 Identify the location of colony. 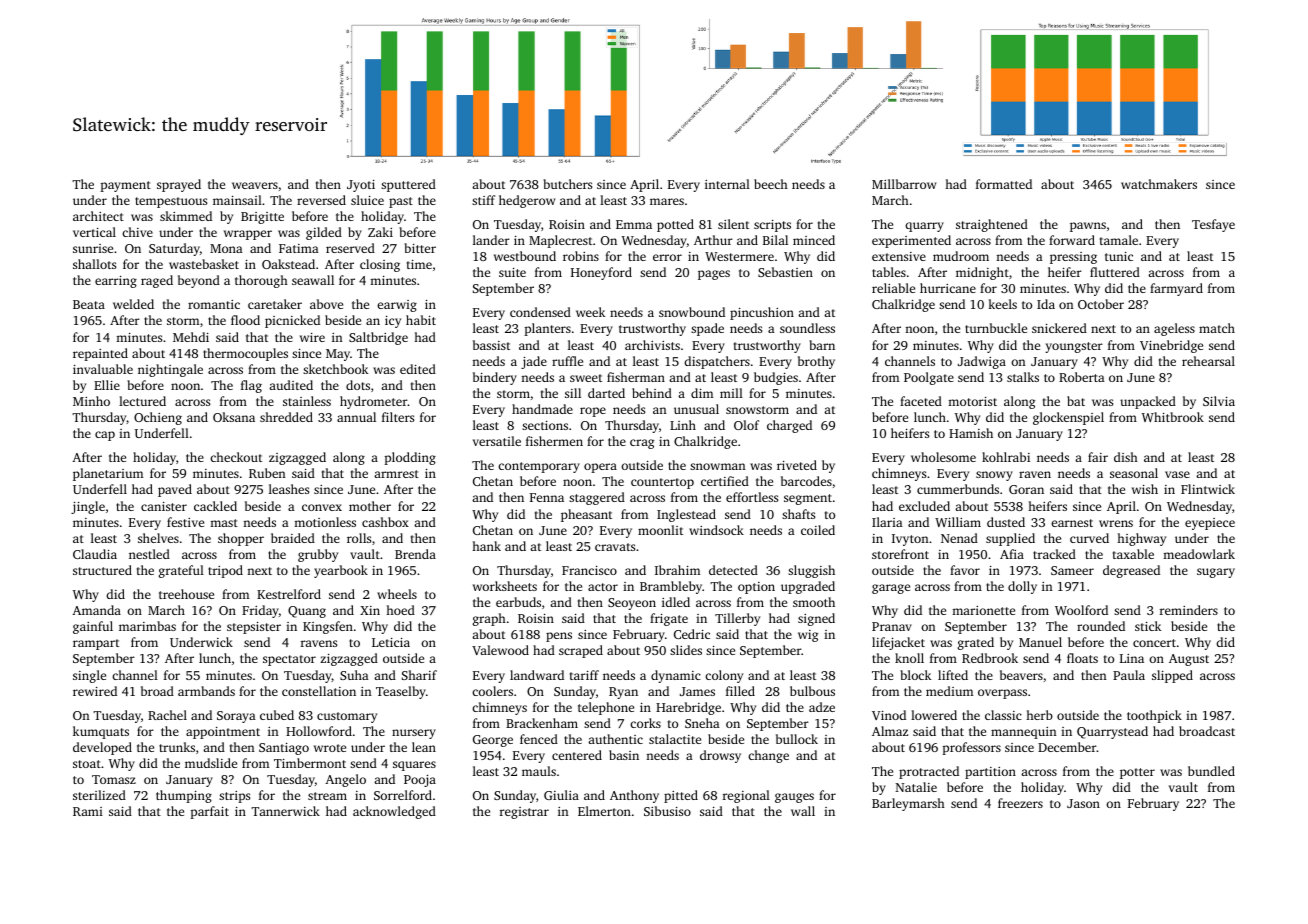
(724, 676).
